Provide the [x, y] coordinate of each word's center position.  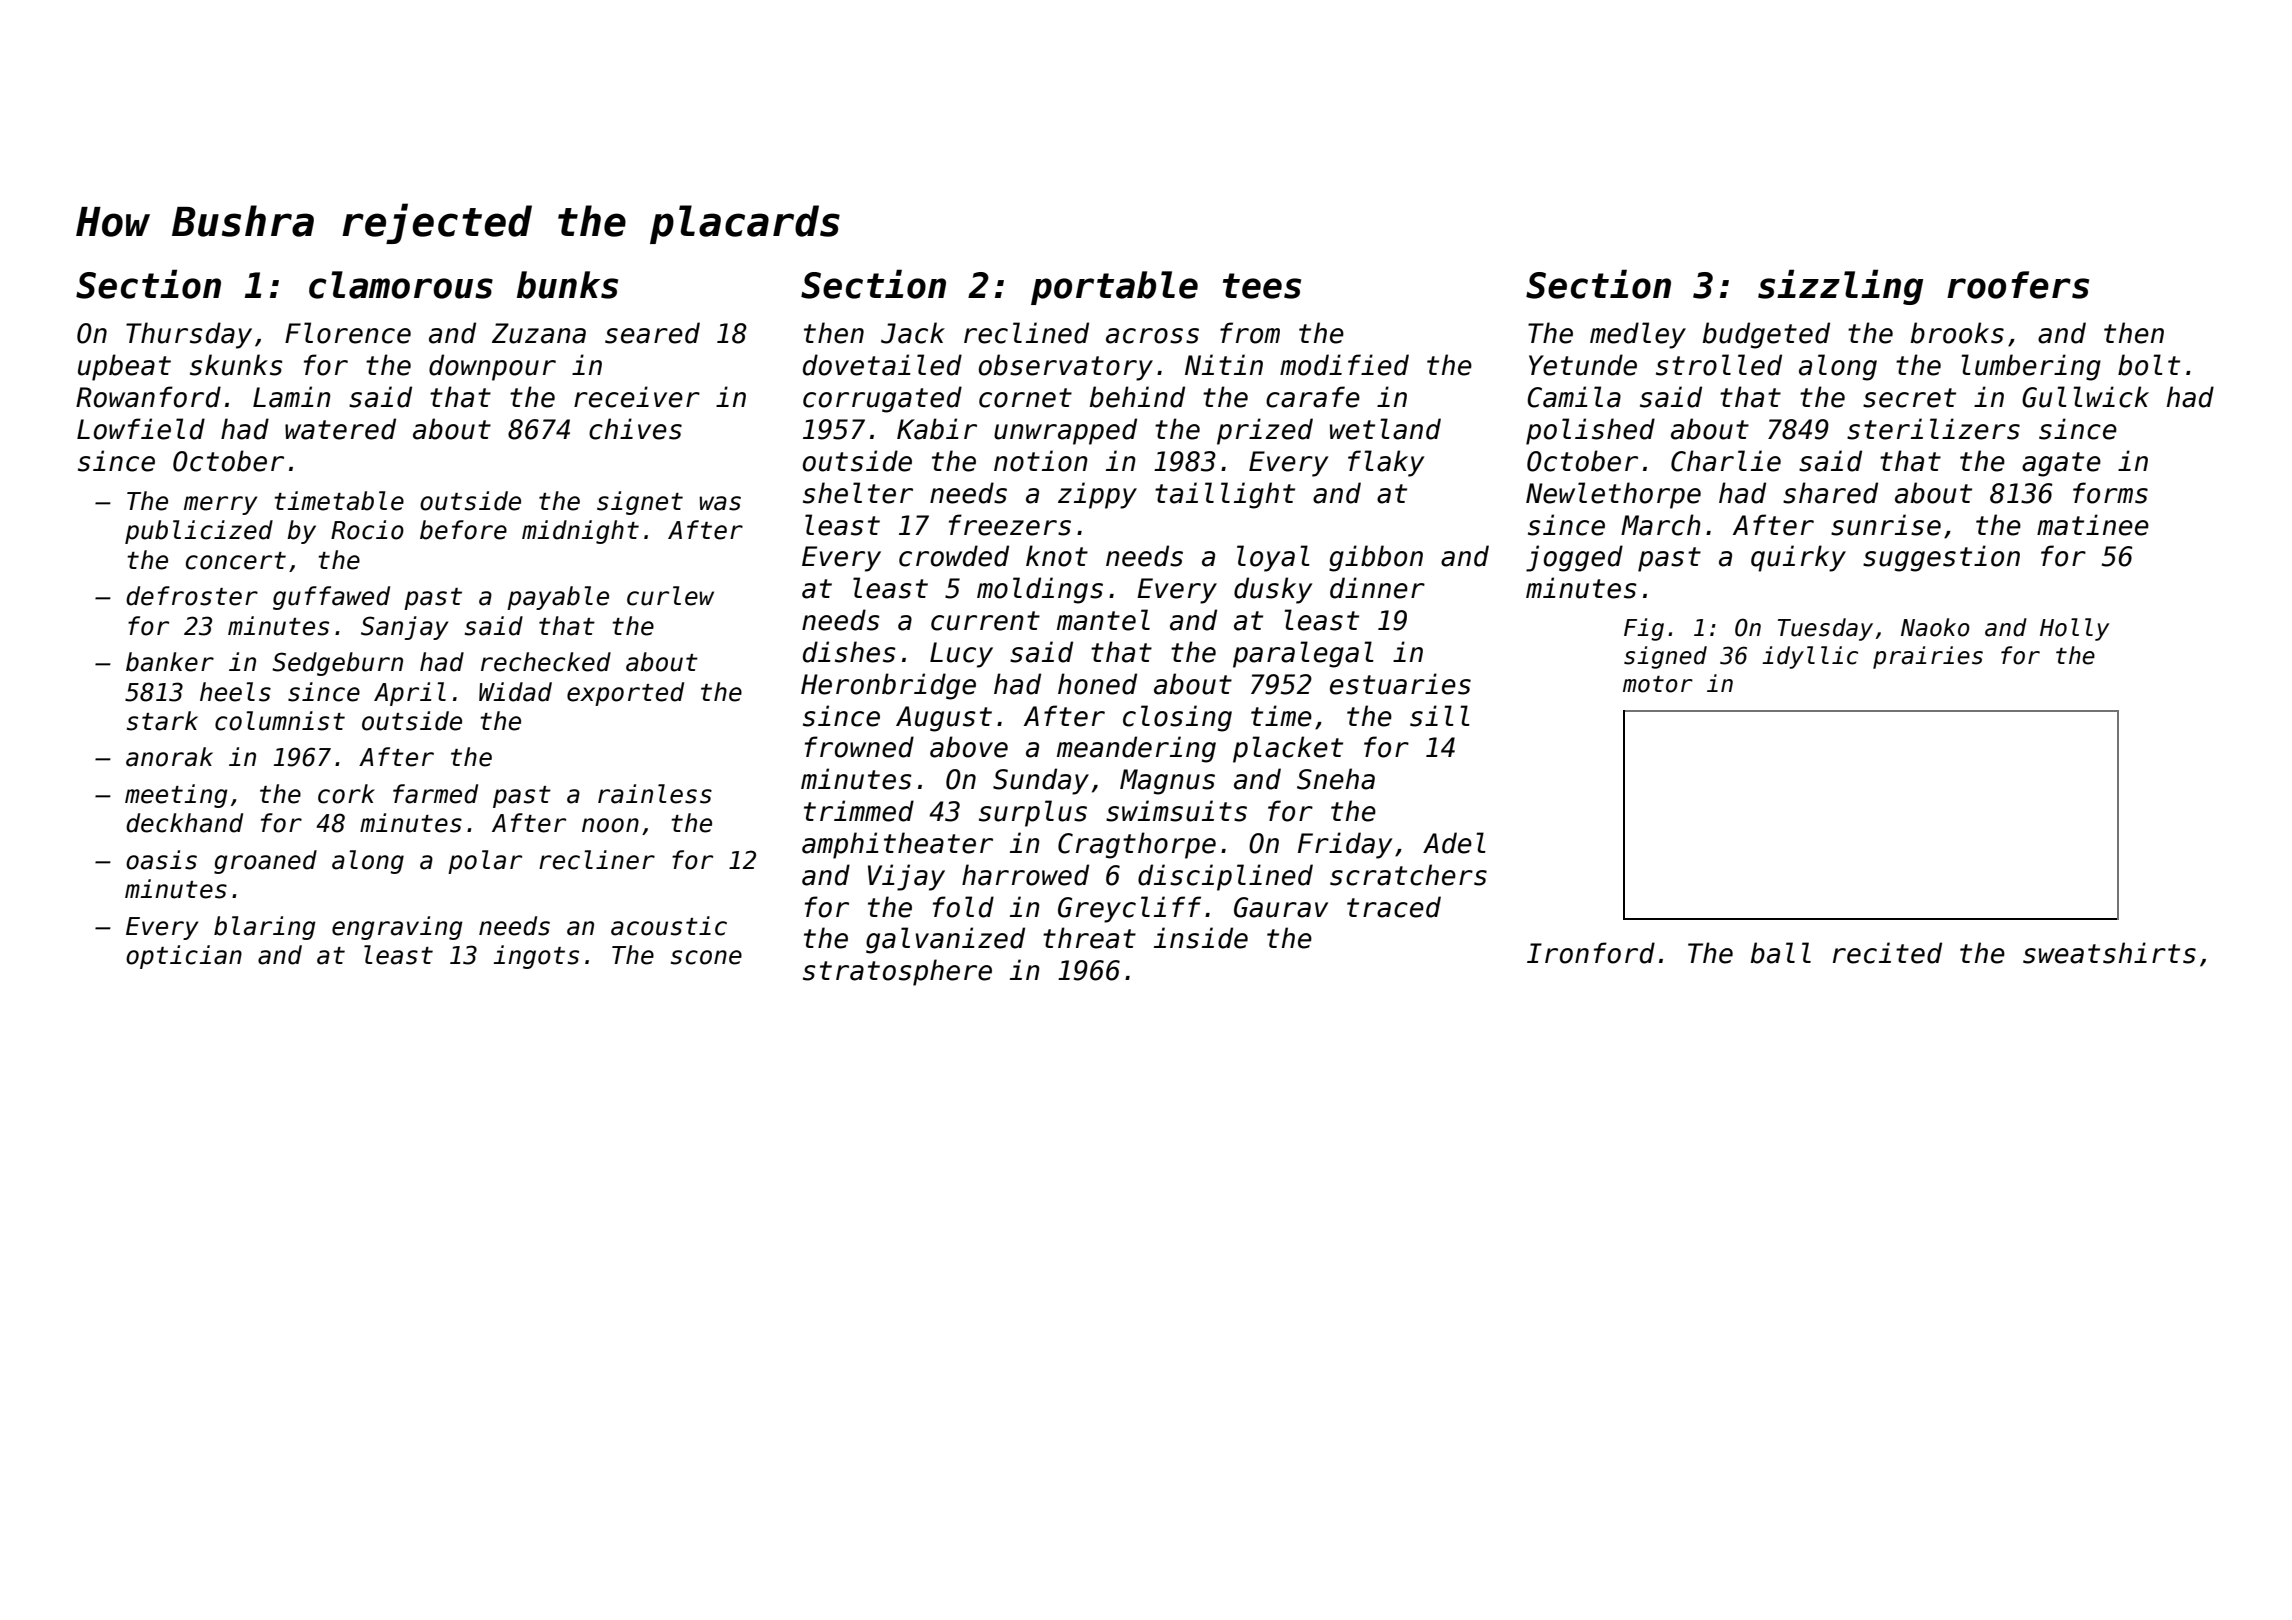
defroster [192, 596]
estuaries [1400, 684]
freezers [1010, 525]
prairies [1928, 657]
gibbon [1376, 558]
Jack [913, 333]
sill [1440, 716]
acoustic [669, 926]
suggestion [1941, 558]
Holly [2074, 629]
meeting [176, 796]
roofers [2018, 285]
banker [170, 662]
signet [640, 503]
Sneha [1336, 779]
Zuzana [539, 333]
